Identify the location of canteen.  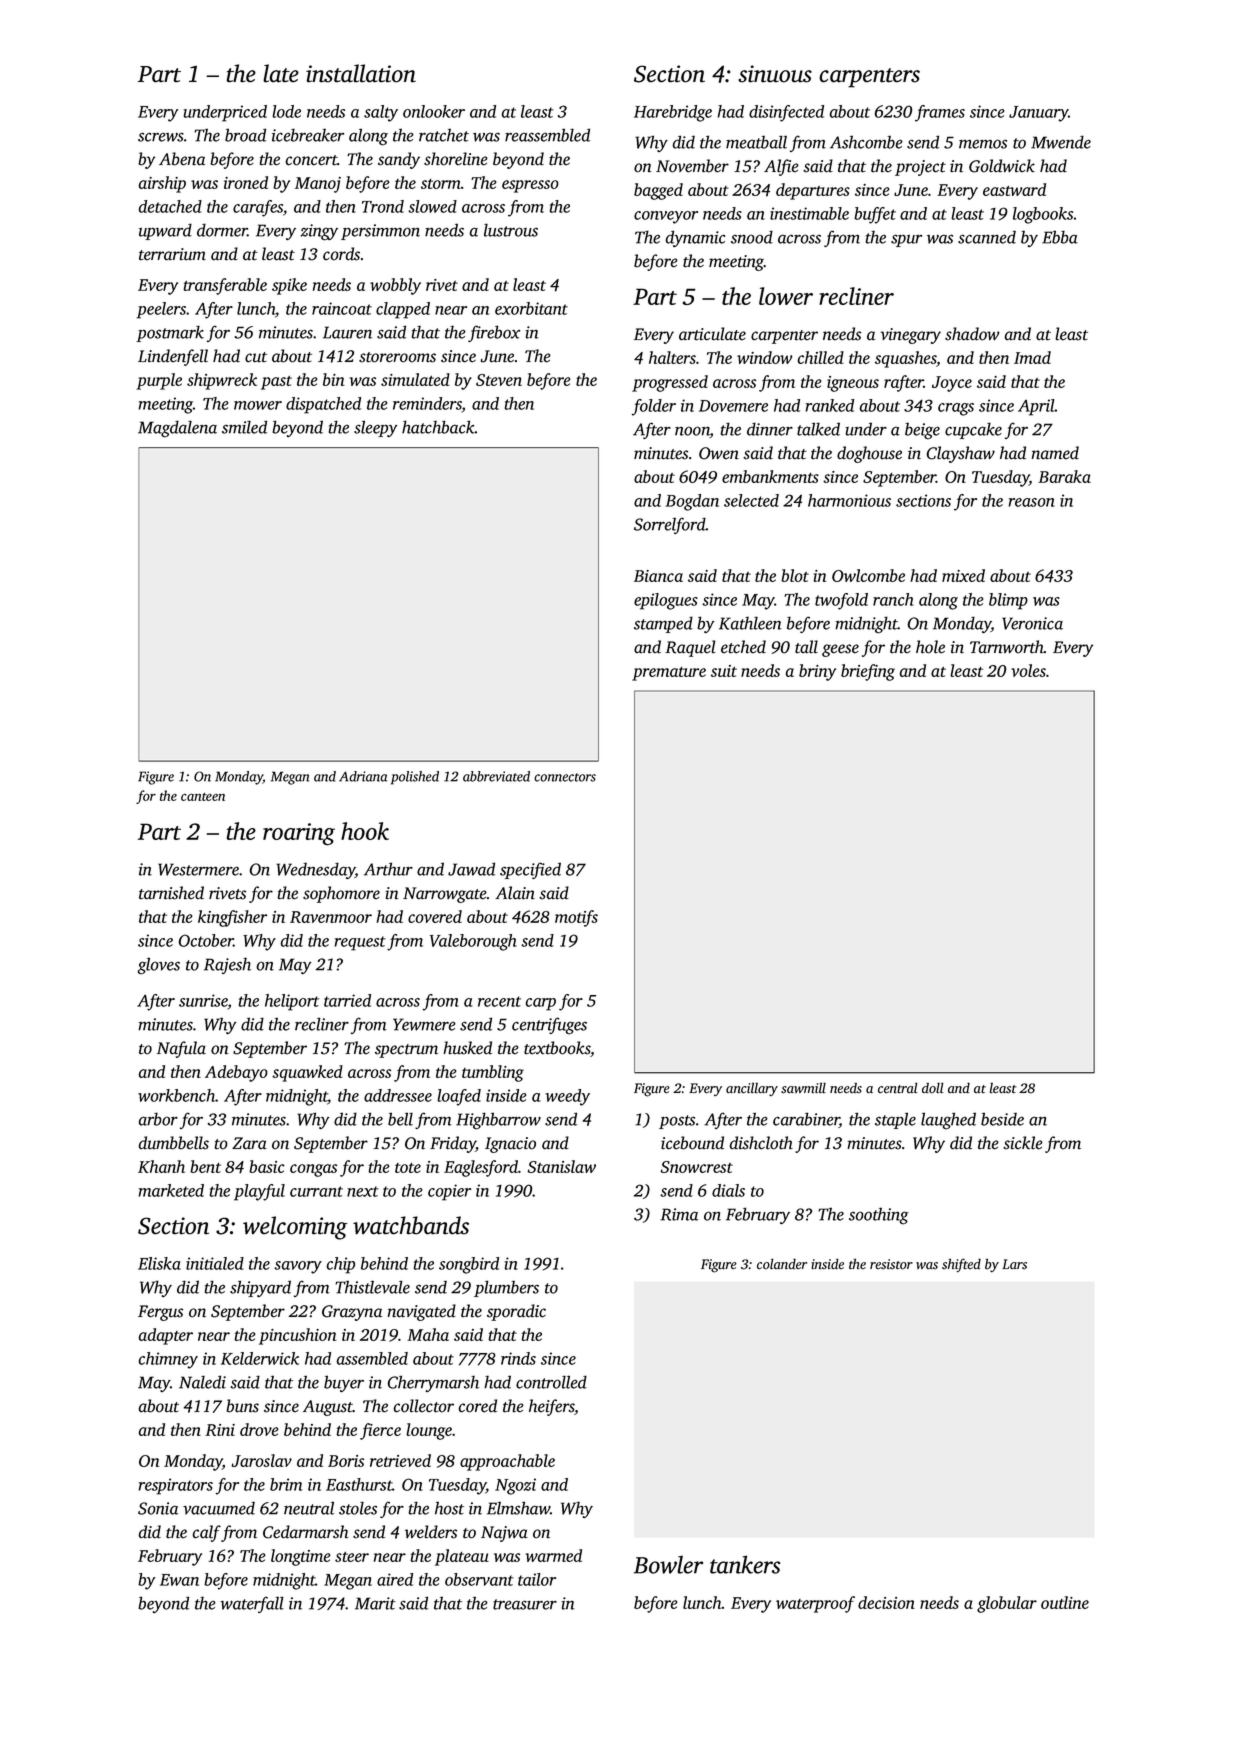
(203, 797).
